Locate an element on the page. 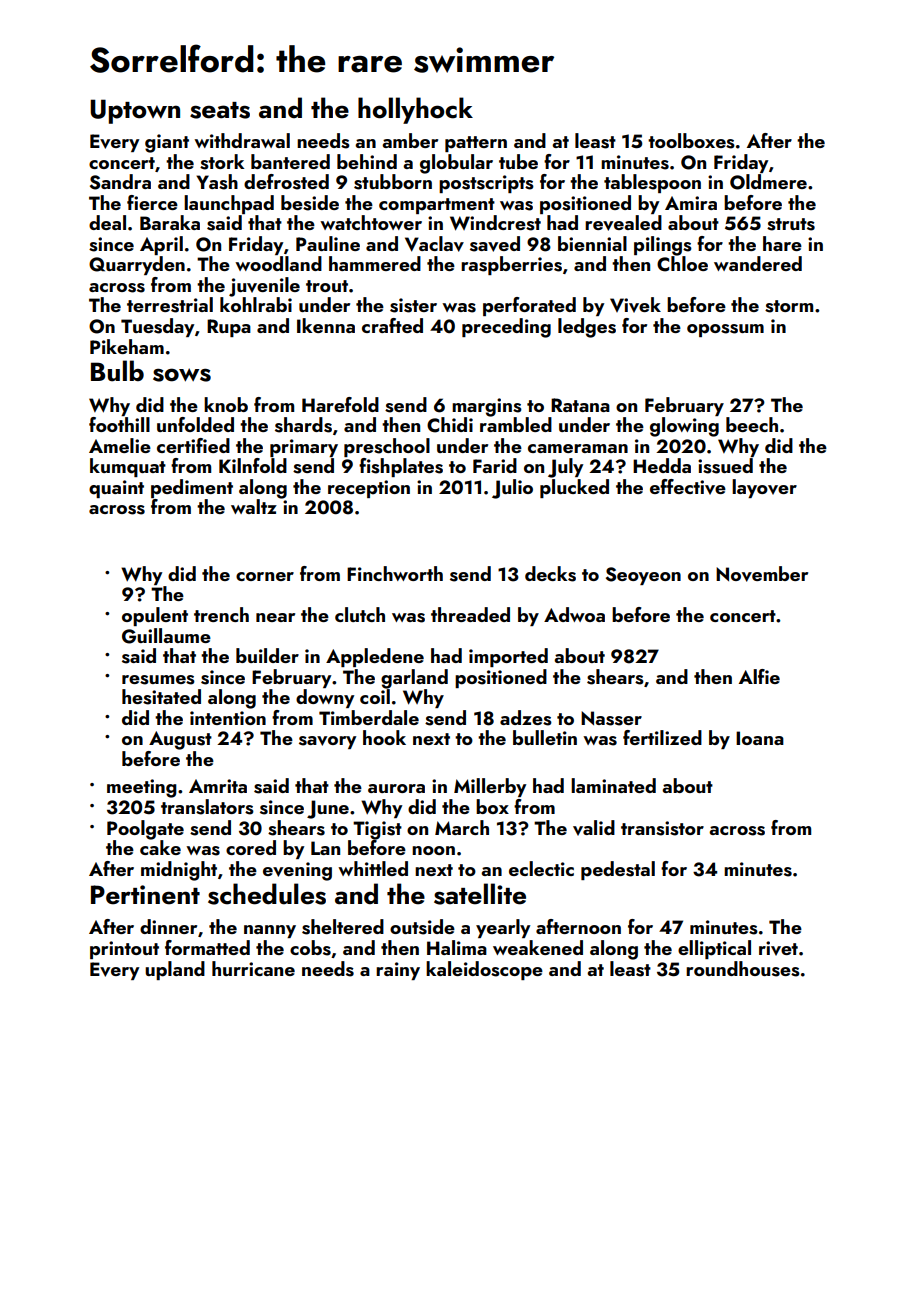 The width and height of the image is (924, 1308). kaleidoscope is located at coordinates (484, 970).
